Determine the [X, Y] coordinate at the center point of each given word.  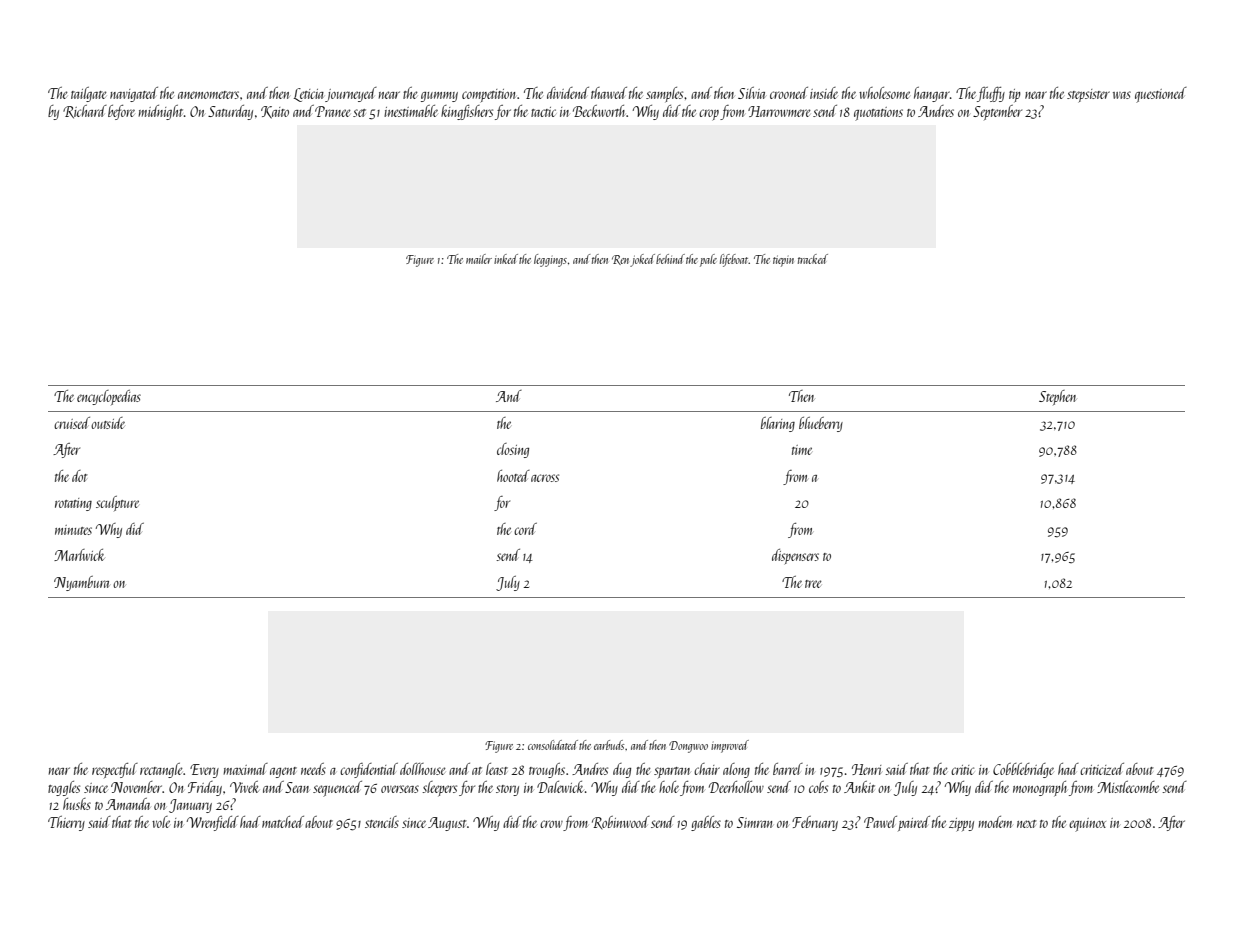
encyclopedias [109, 397]
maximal [245, 769]
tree [813, 584]
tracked [813, 259]
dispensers [795, 556]
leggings [550, 260]
